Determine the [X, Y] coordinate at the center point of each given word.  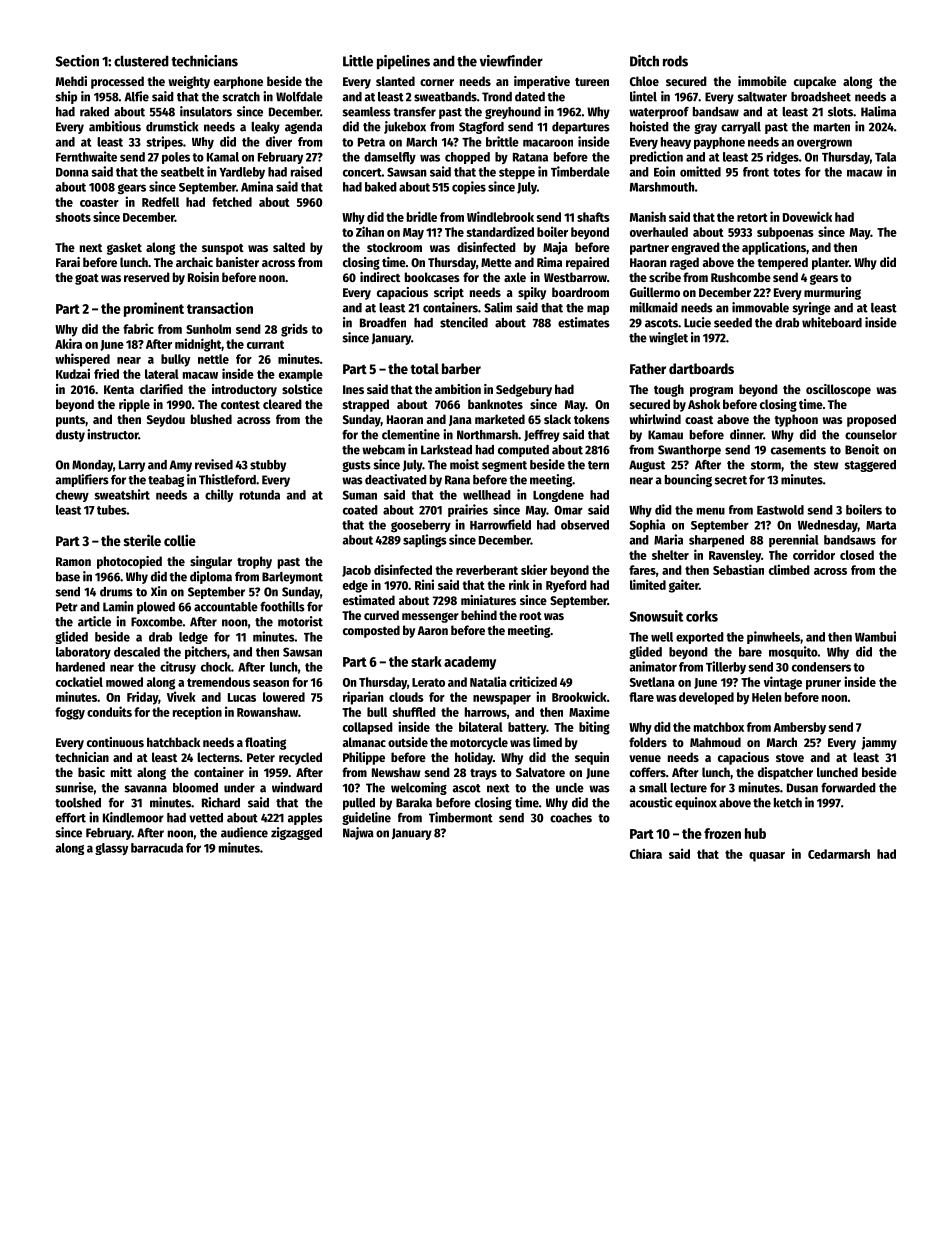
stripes [164, 142]
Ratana [530, 157]
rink [519, 584]
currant [265, 344]
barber [461, 368]
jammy [879, 743]
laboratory [83, 653]
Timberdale [580, 171]
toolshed [78, 803]
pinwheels [773, 637]
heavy [676, 143]
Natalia [488, 681]
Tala [885, 157]
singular [211, 562]
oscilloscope [838, 390]
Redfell [160, 202]
